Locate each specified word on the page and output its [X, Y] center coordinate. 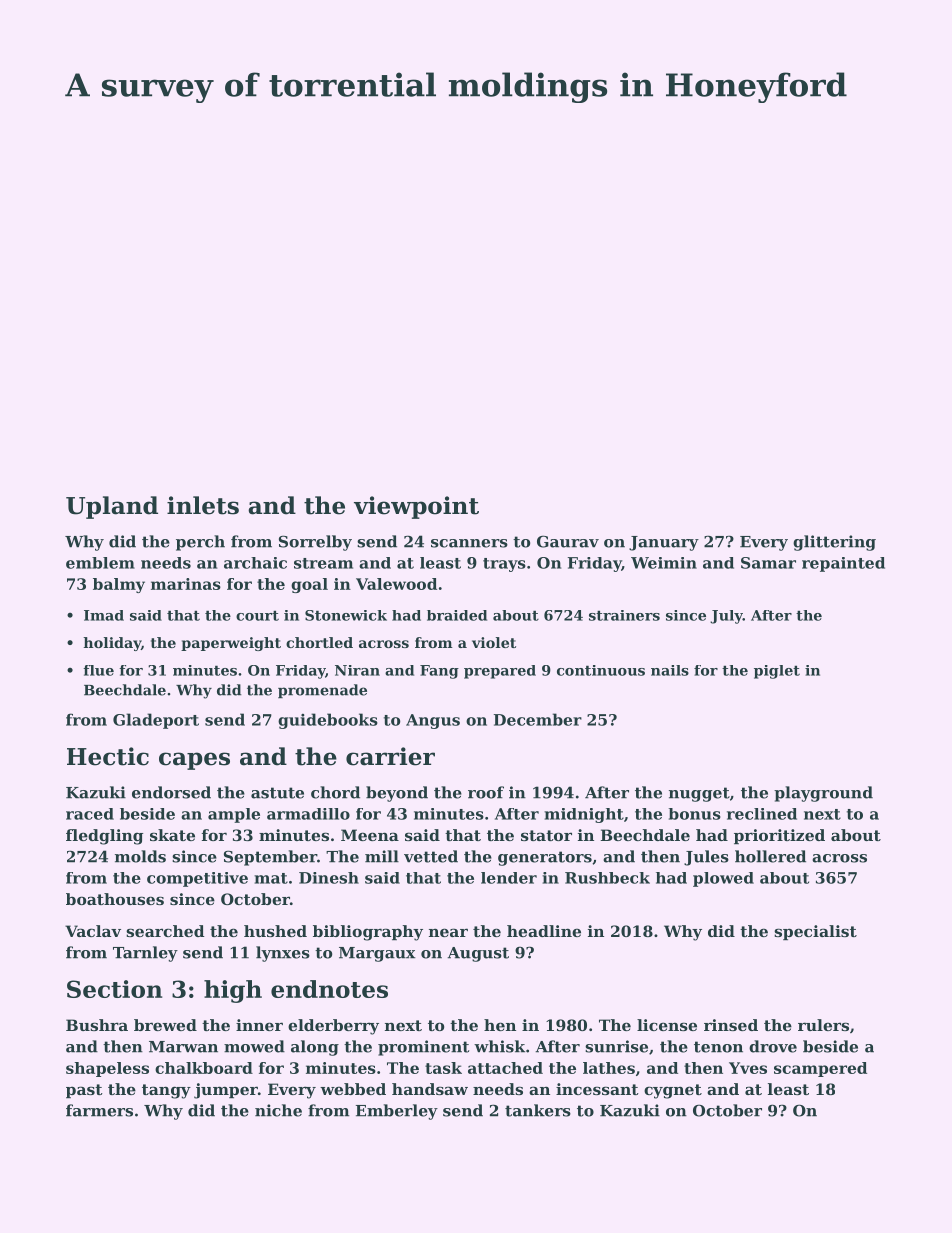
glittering [834, 543]
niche [278, 1110]
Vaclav [93, 931]
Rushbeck [607, 878]
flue [98, 670]
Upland [112, 507]
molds [140, 856]
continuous [601, 670]
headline [544, 931]
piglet [777, 672]
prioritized [779, 836]
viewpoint [416, 507]
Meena [370, 835]
